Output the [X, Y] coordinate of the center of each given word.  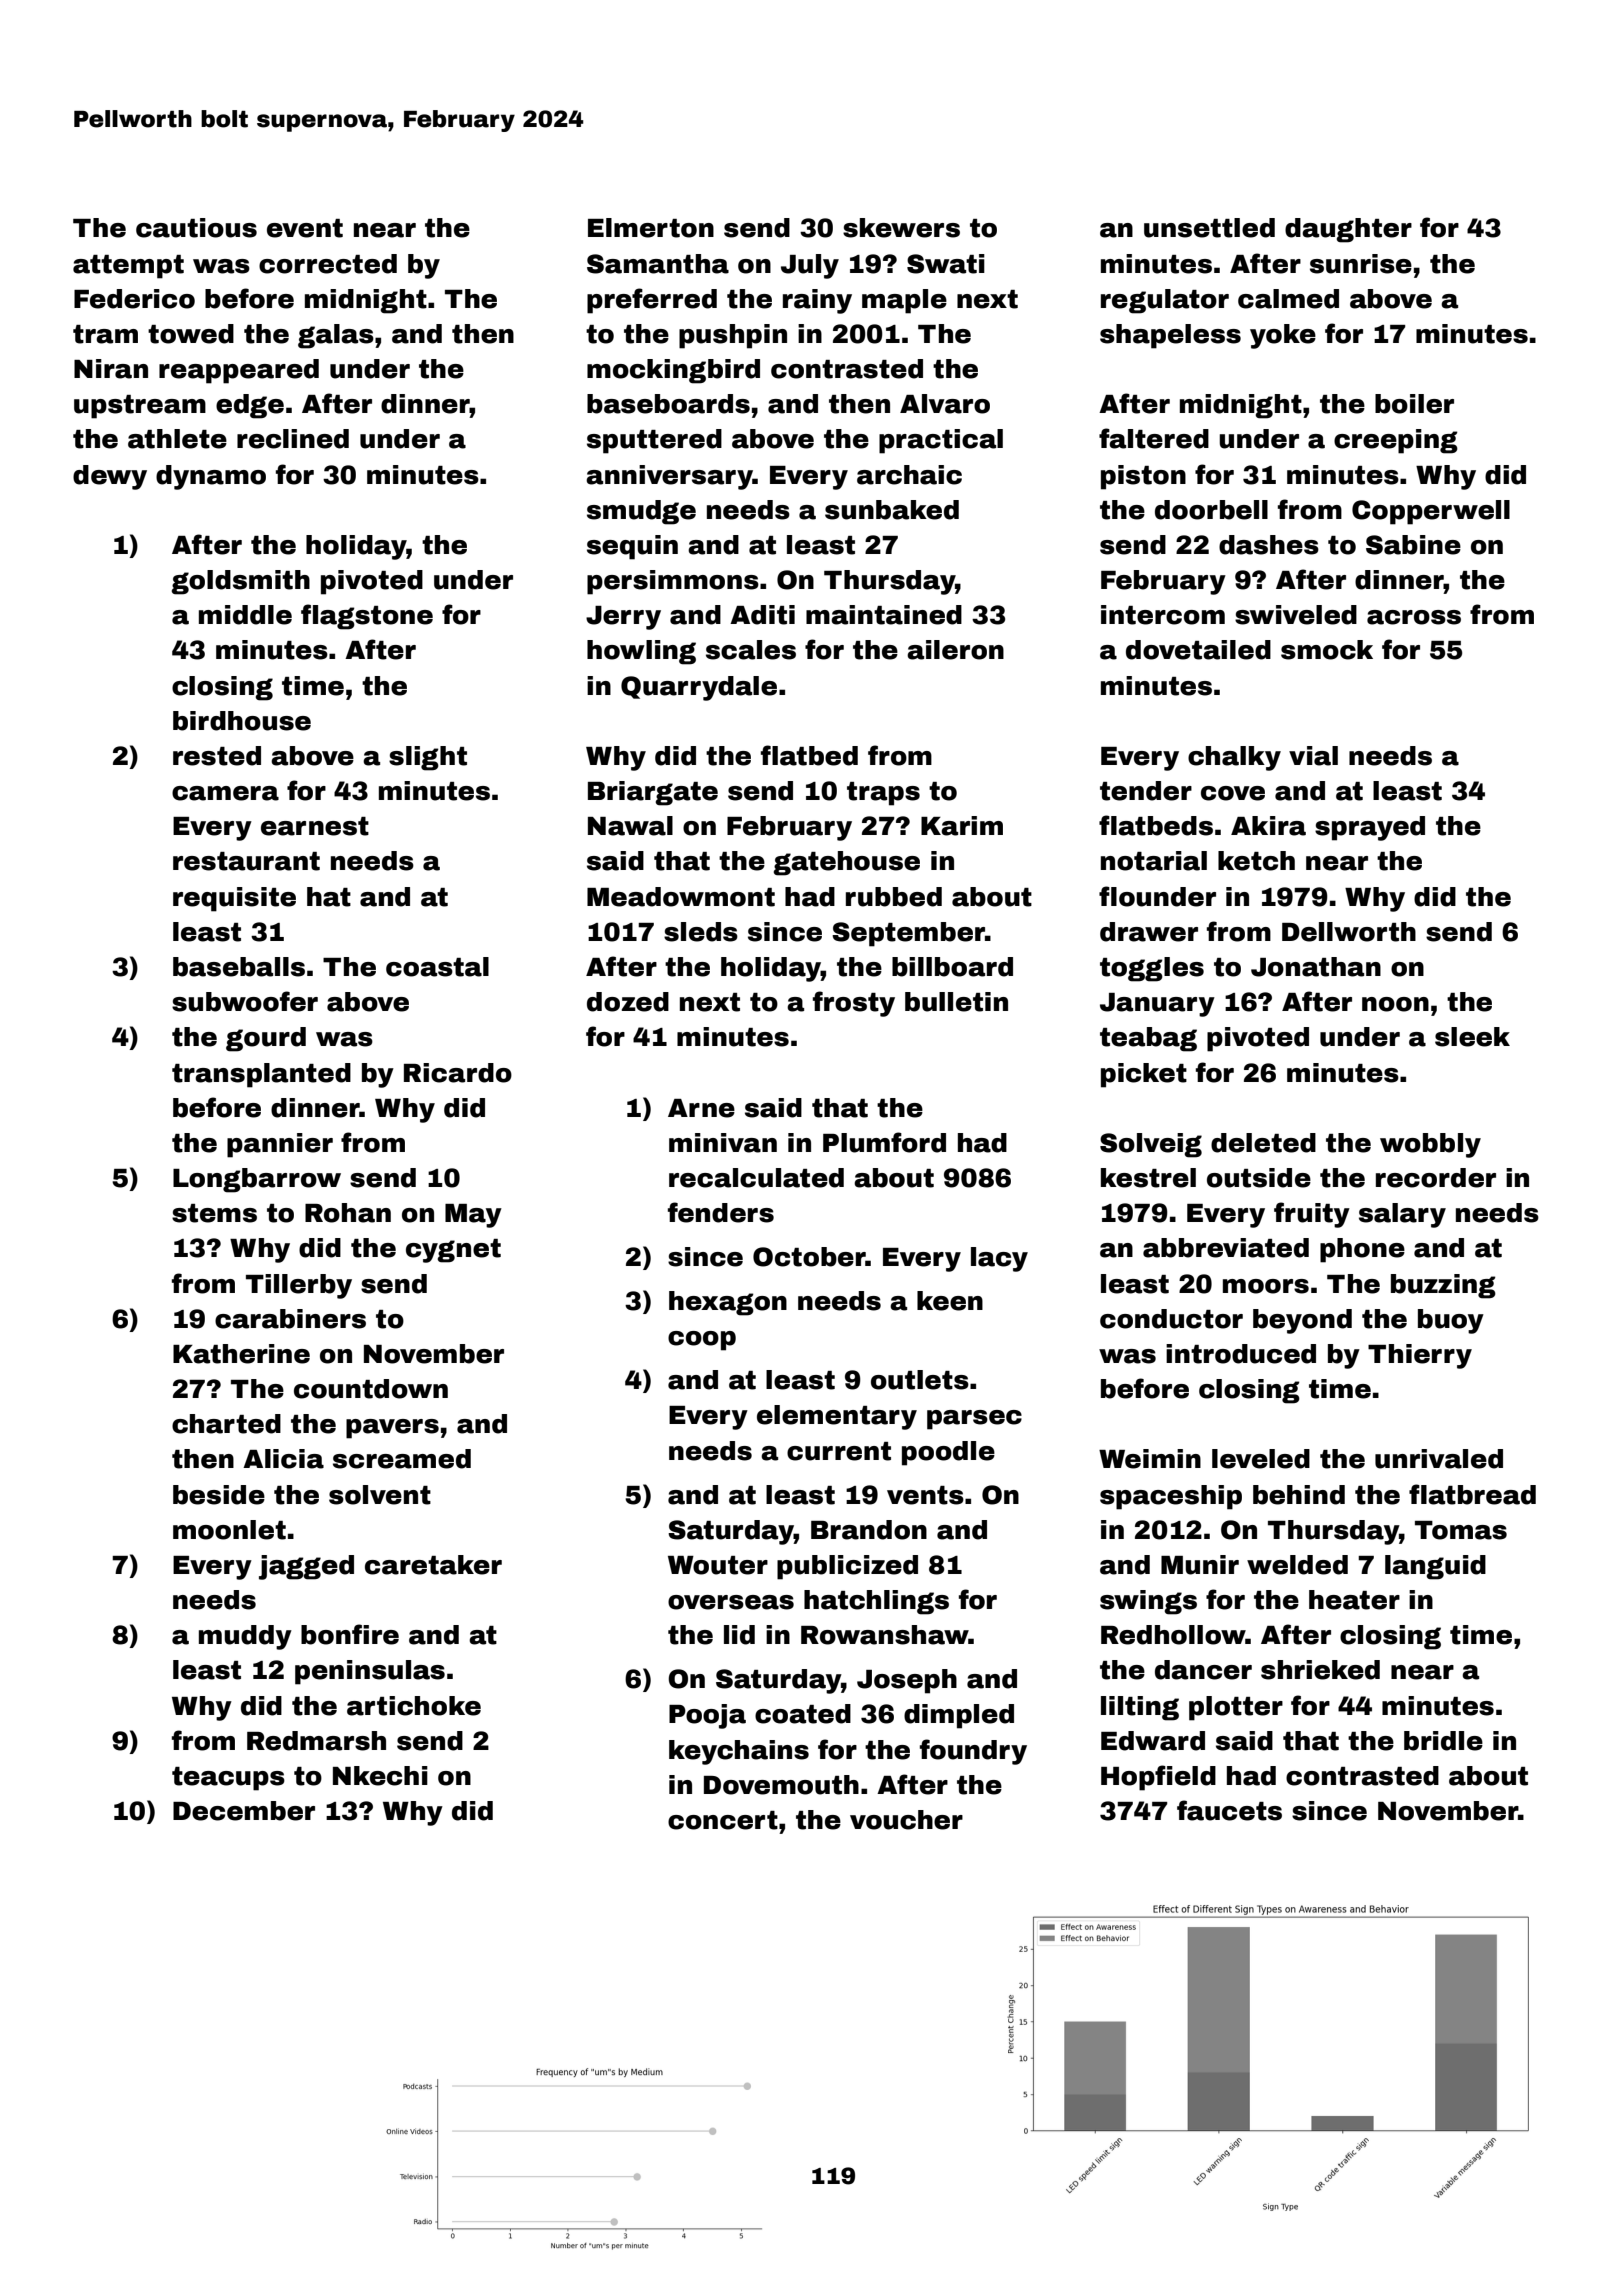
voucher [906, 1820]
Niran [111, 369]
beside [219, 1495]
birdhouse [242, 721]
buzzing [1443, 1286]
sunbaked [892, 510]
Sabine [1413, 545]
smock [1327, 650]
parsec [974, 1420]
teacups [228, 1779]
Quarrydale [699, 688]
